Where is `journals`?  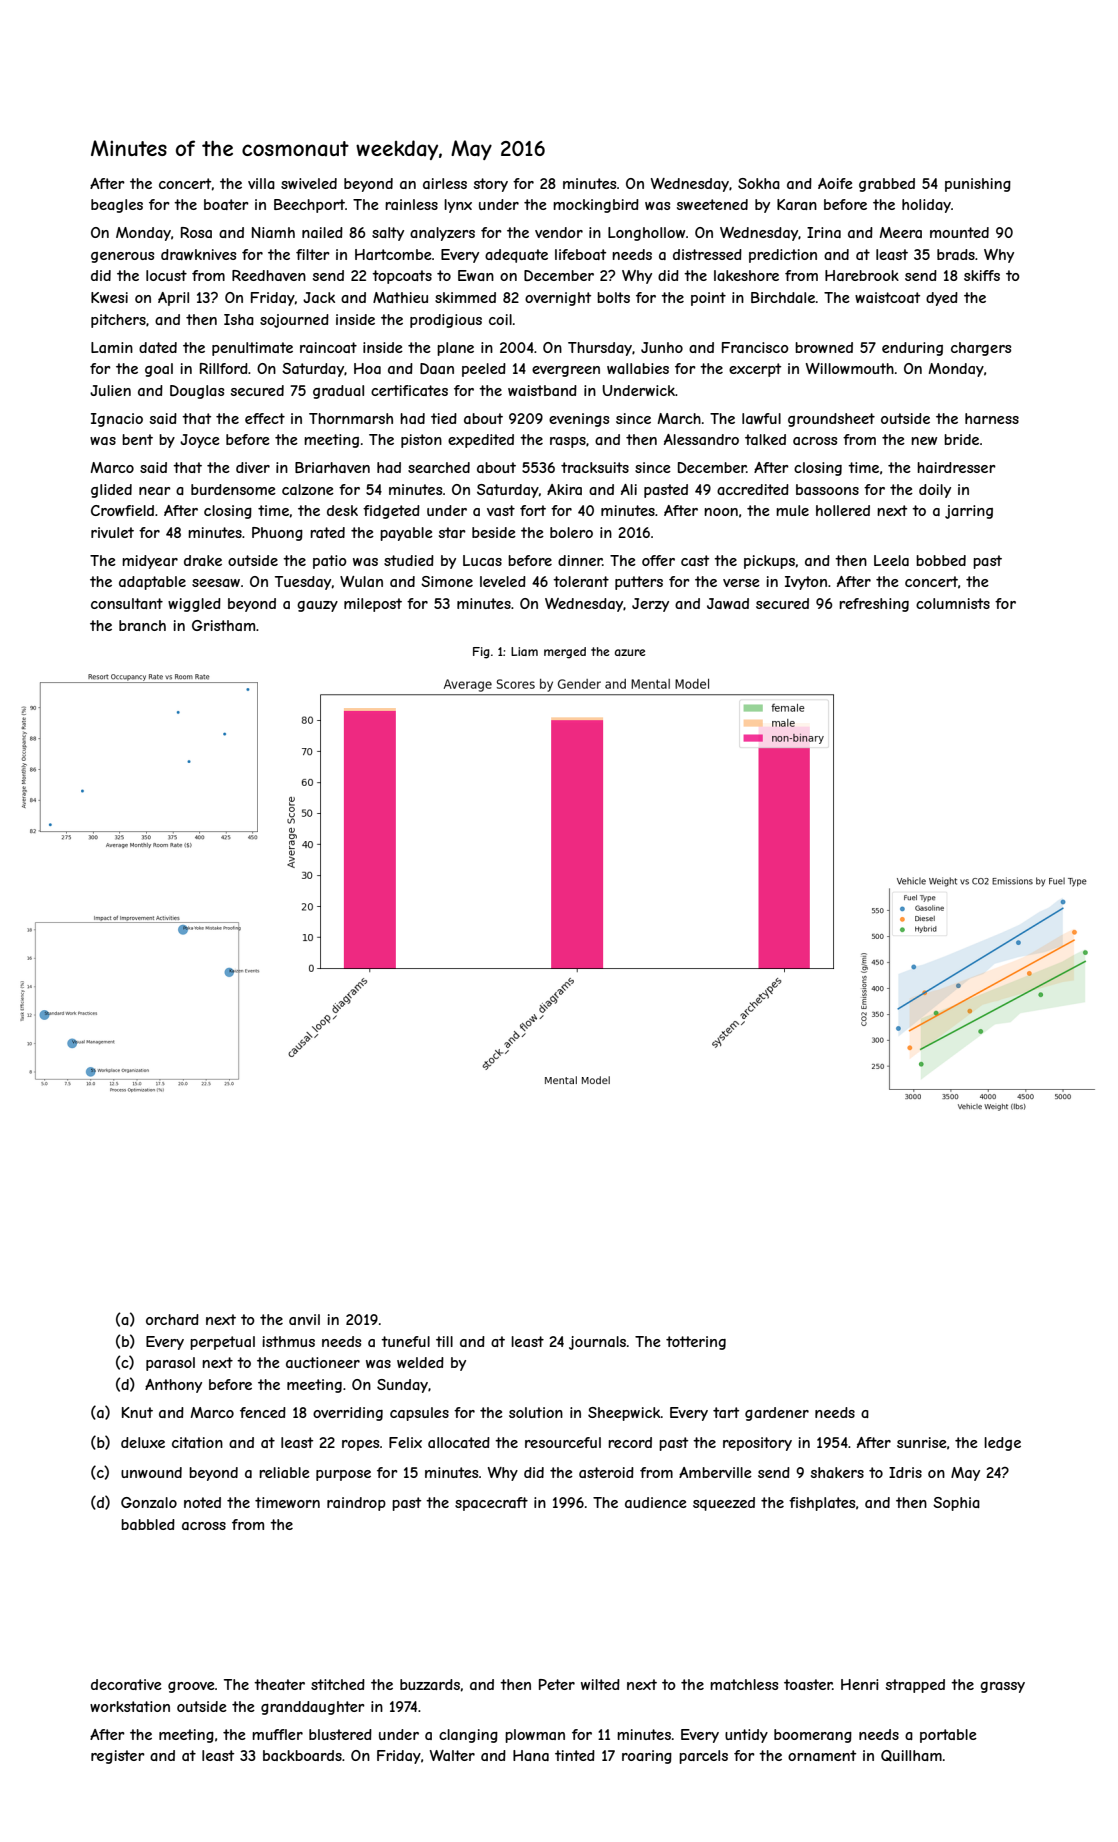 journals is located at coordinates (597, 1343).
